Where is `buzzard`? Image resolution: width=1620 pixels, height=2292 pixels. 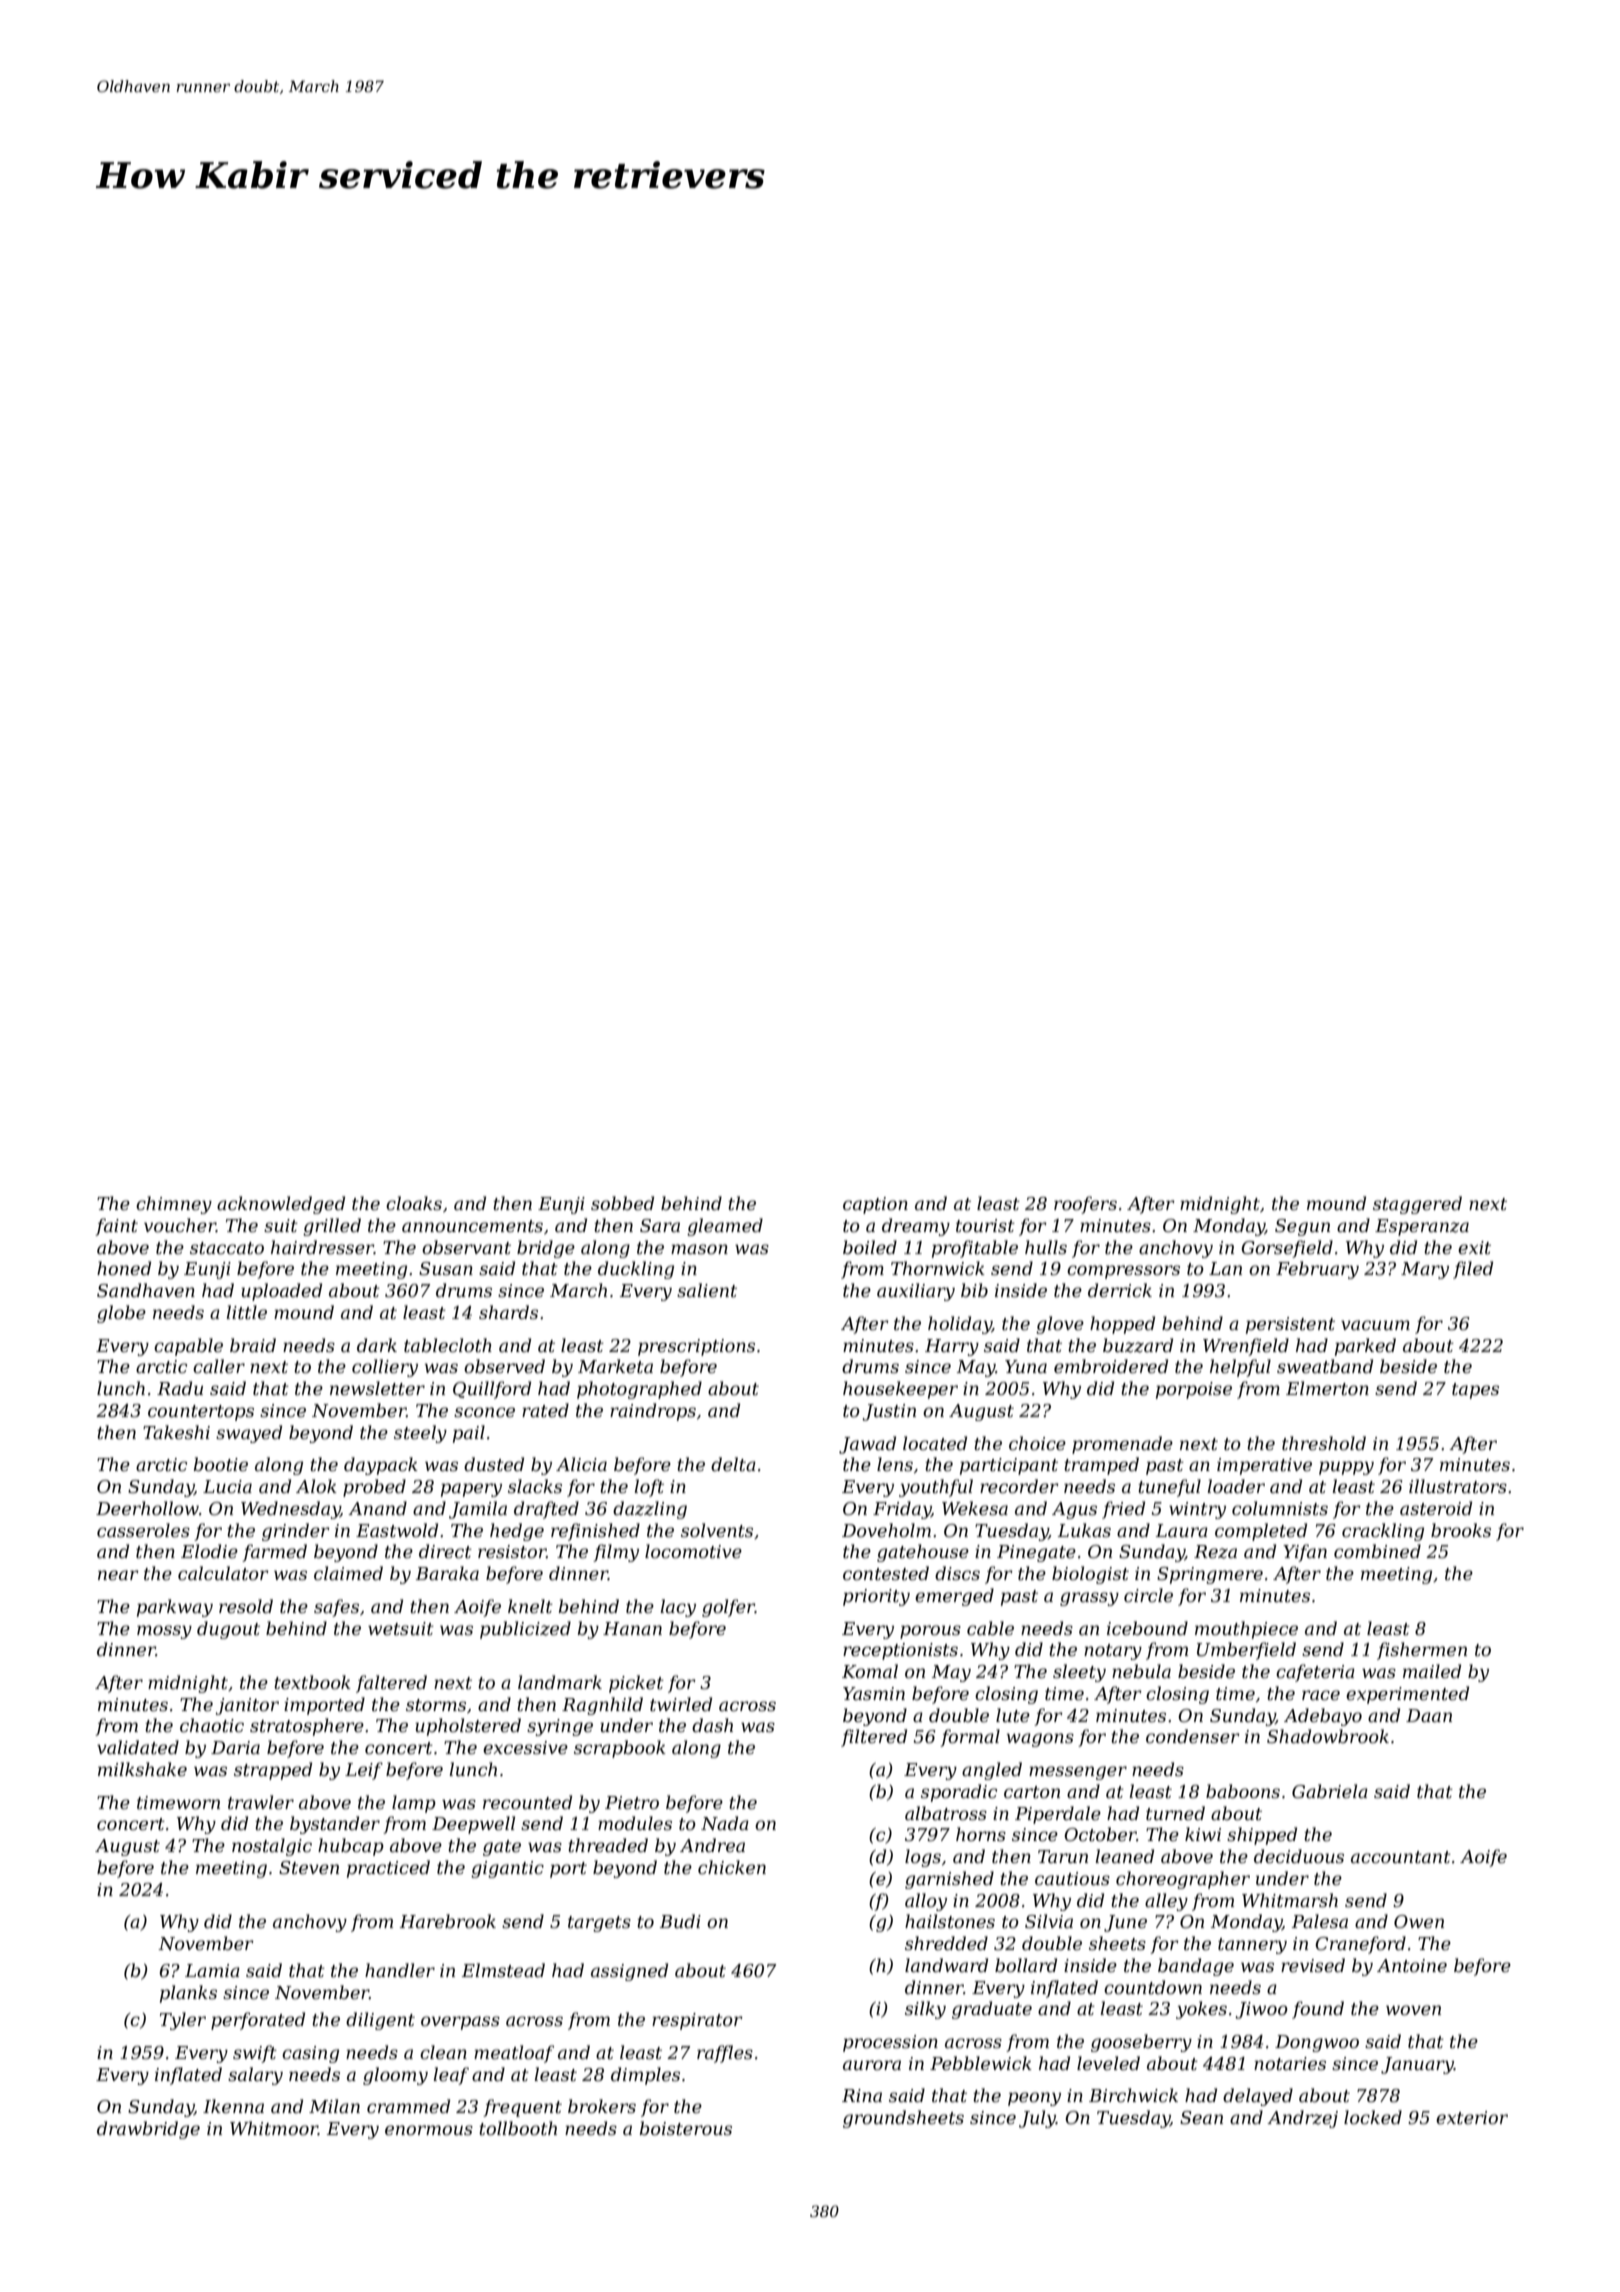
buzzard is located at coordinates (1138, 1345).
